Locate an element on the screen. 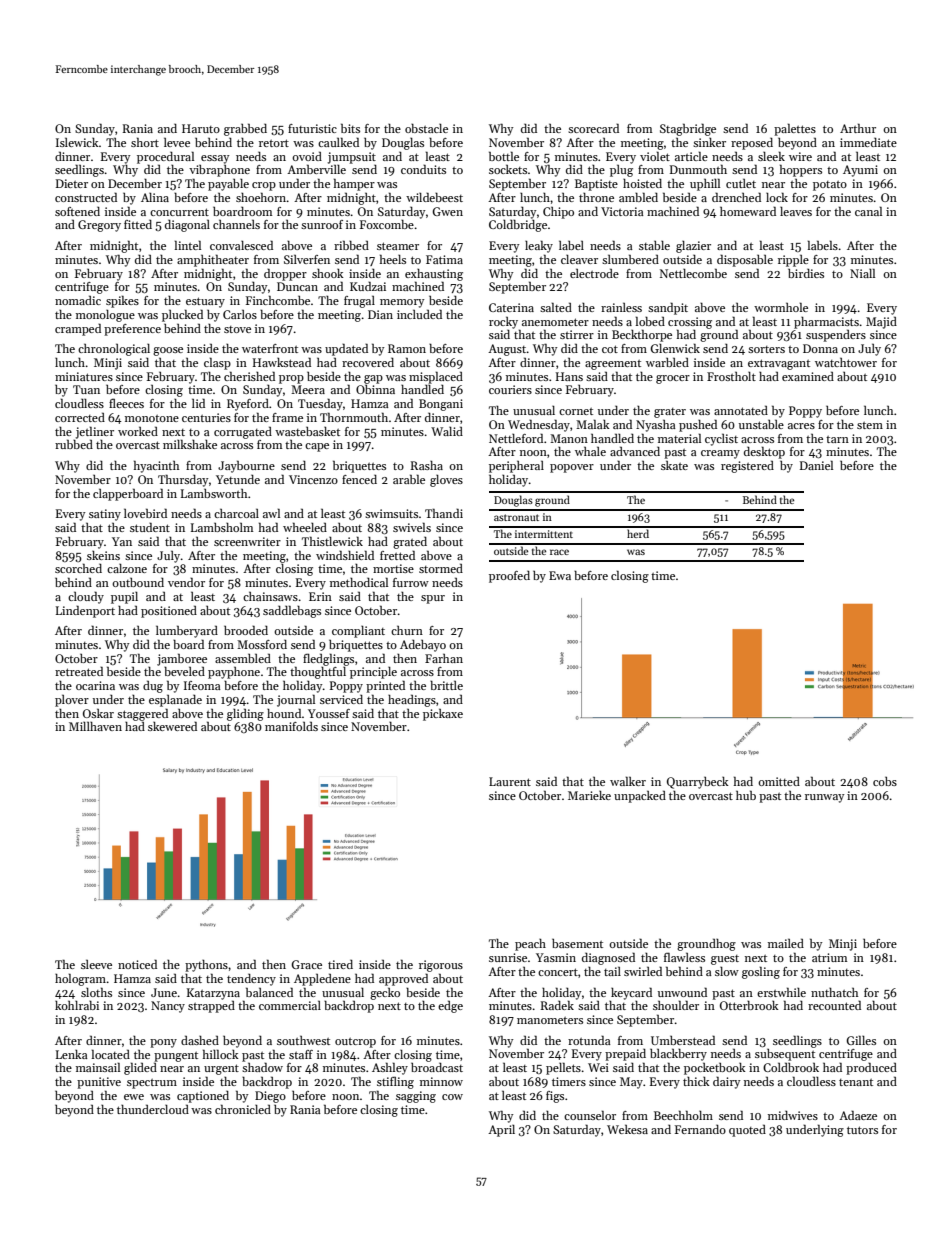 Image resolution: width=952 pixels, height=1233 pixels. Thandi is located at coordinates (444, 513).
